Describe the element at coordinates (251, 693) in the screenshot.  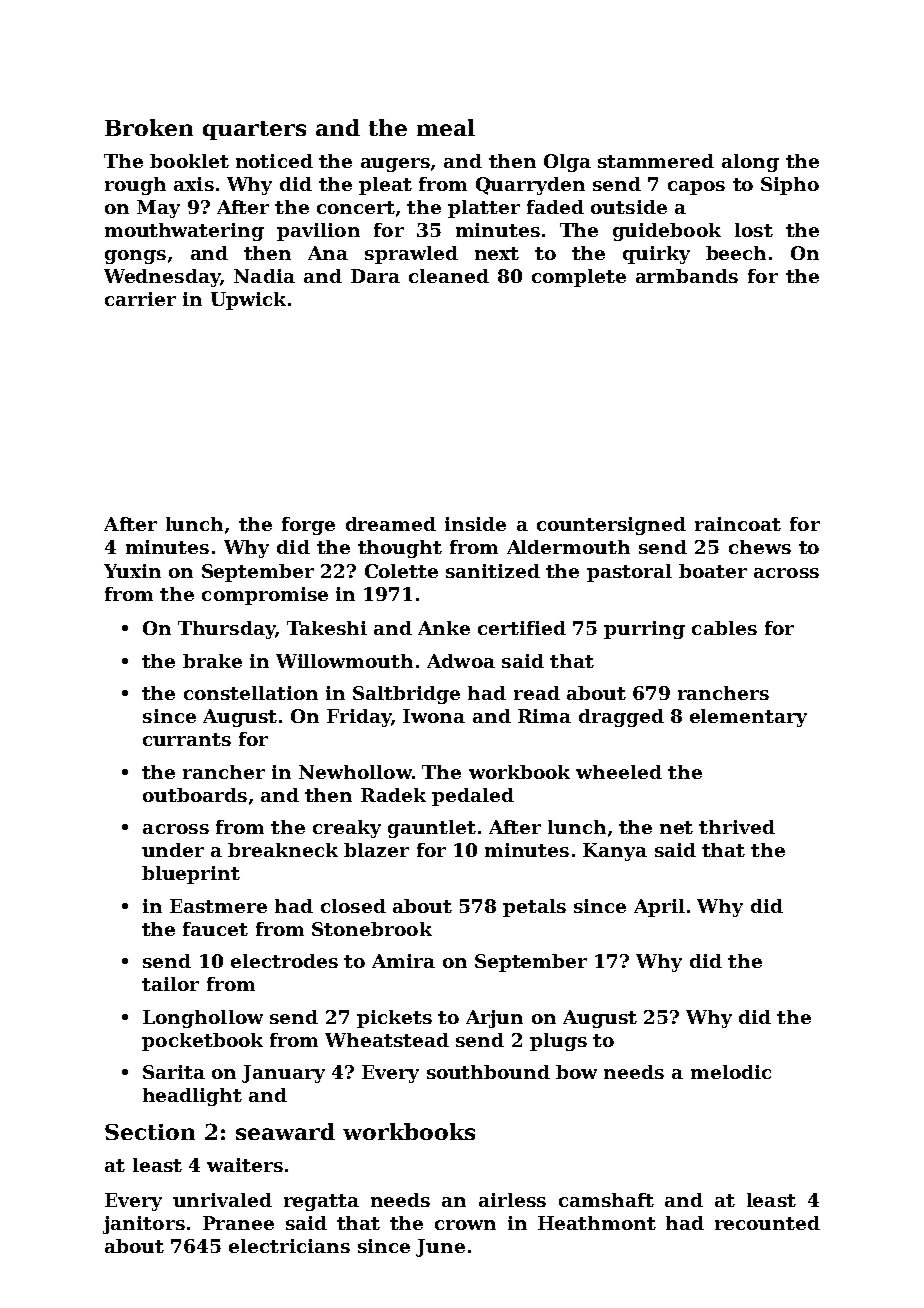
I see `constellation` at that location.
